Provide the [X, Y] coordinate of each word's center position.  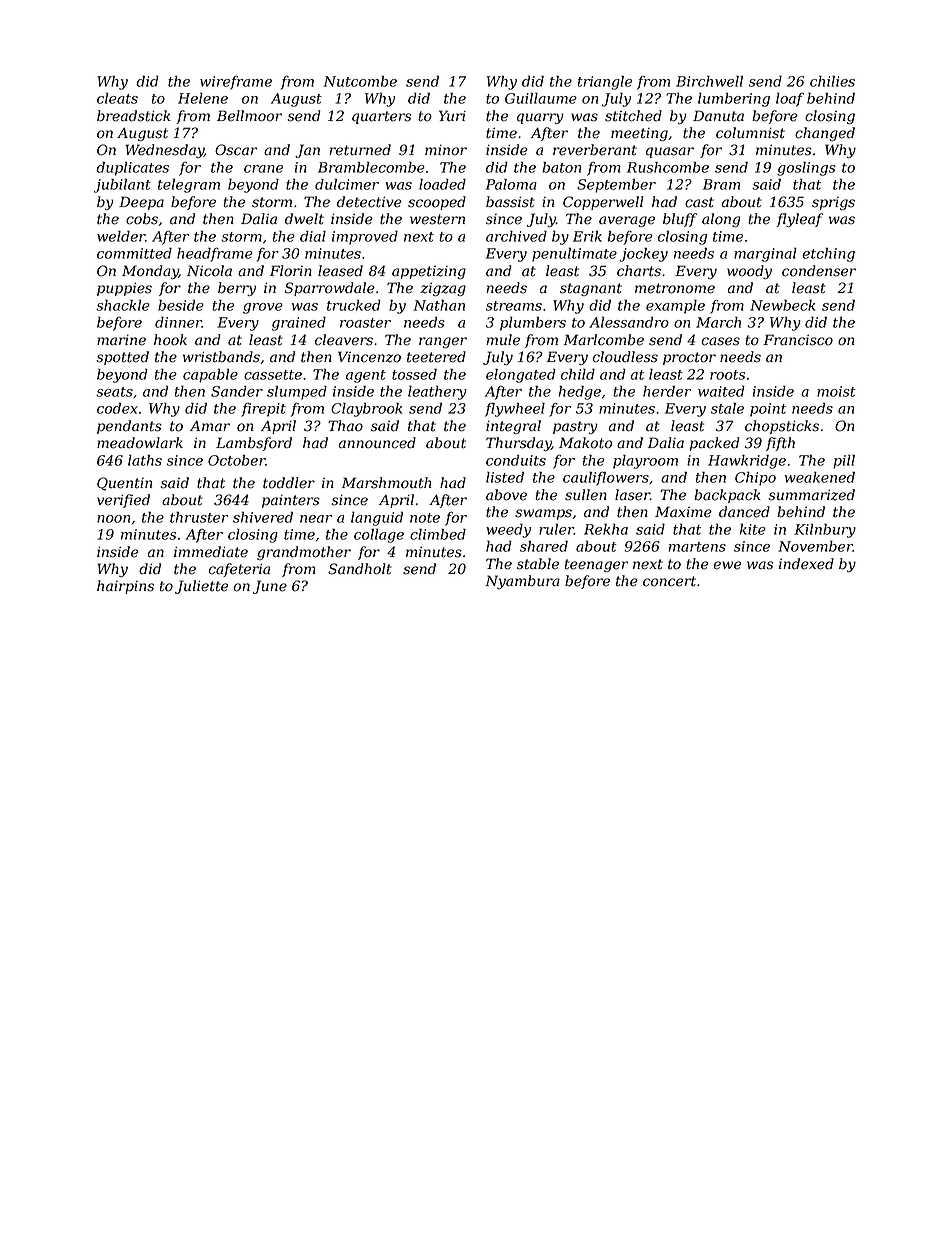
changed [825, 134]
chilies [832, 81]
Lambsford [254, 444]
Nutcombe [360, 81]
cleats [117, 98]
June [270, 587]
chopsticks [782, 427]
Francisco [798, 340]
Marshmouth [386, 483]
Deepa [141, 203]
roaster [365, 323]
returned [360, 150]
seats [114, 392]
